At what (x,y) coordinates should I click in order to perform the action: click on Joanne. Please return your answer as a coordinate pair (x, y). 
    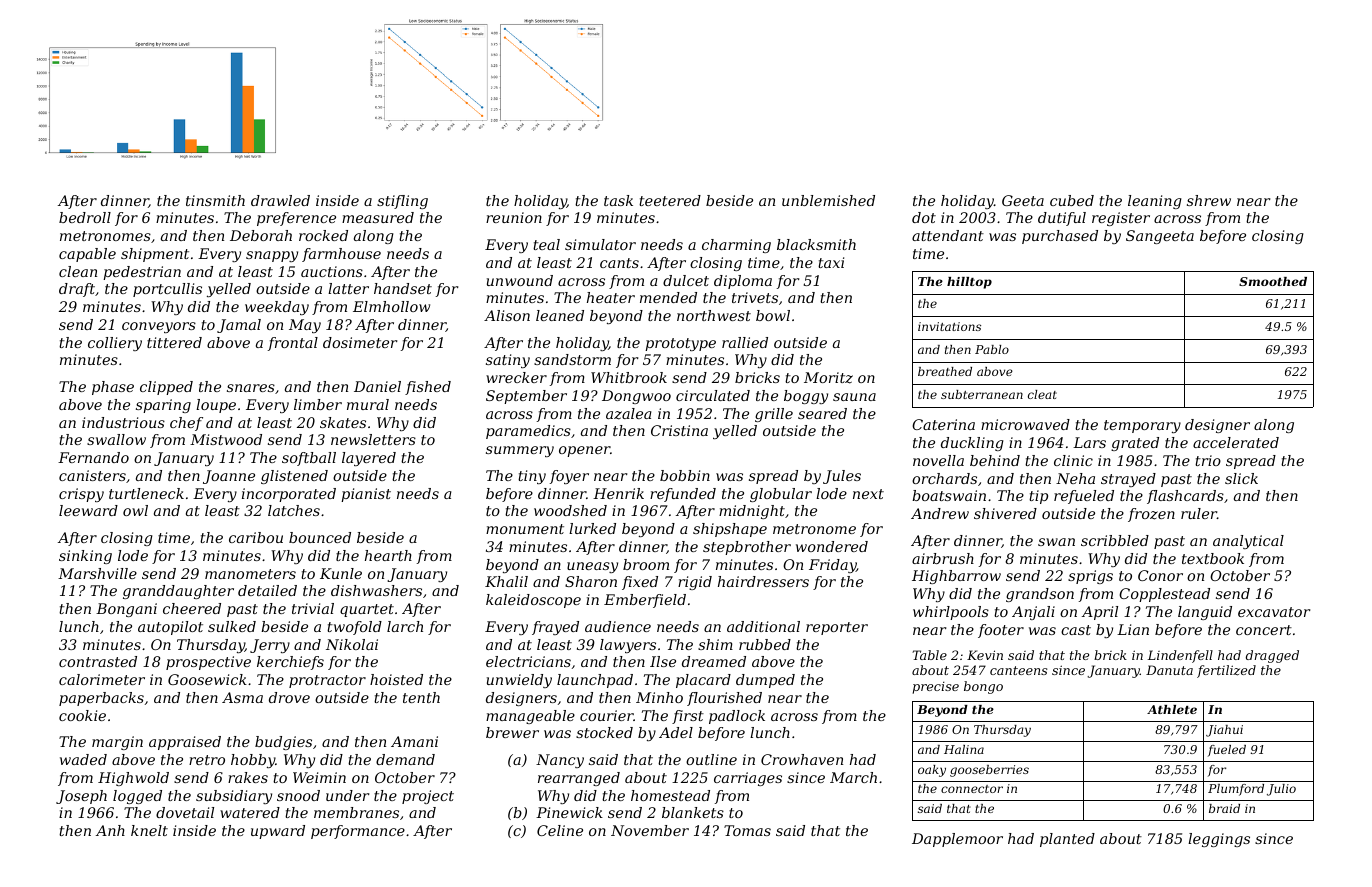
    Looking at the image, I should click on (229, 477).
